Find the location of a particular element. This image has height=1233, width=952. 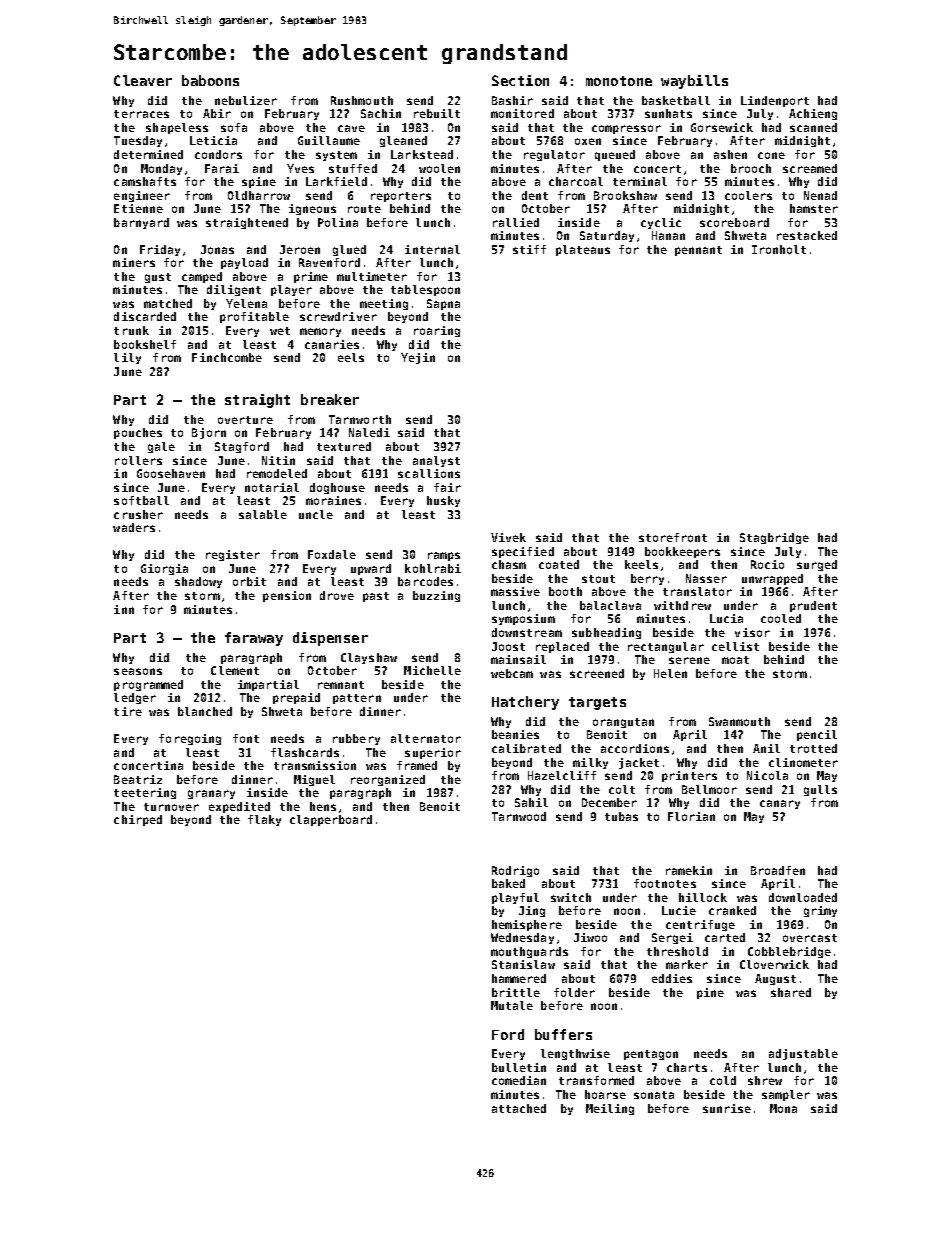

attached is located at coordinates (519, 1108).
